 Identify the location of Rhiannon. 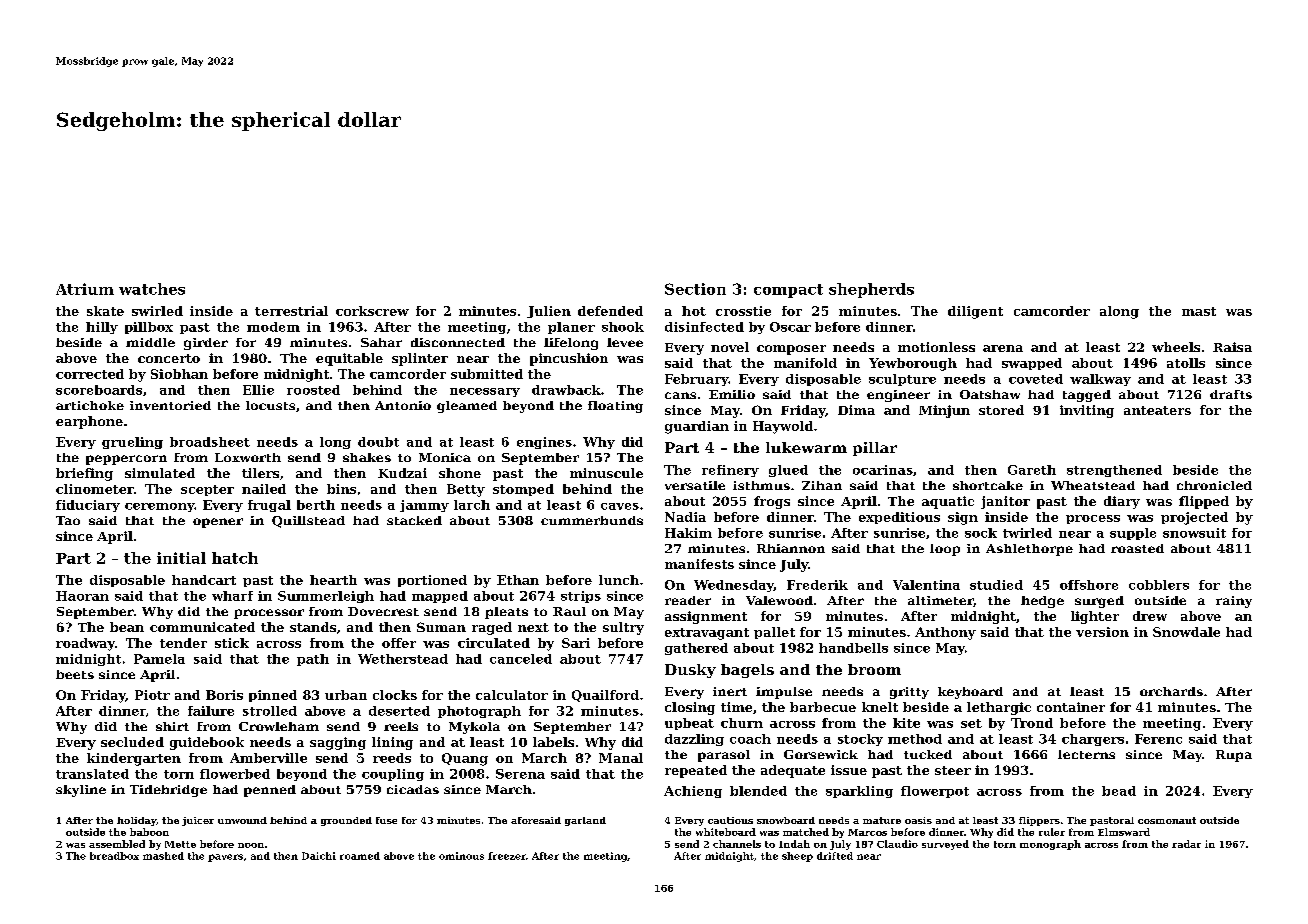
(791, 548).
